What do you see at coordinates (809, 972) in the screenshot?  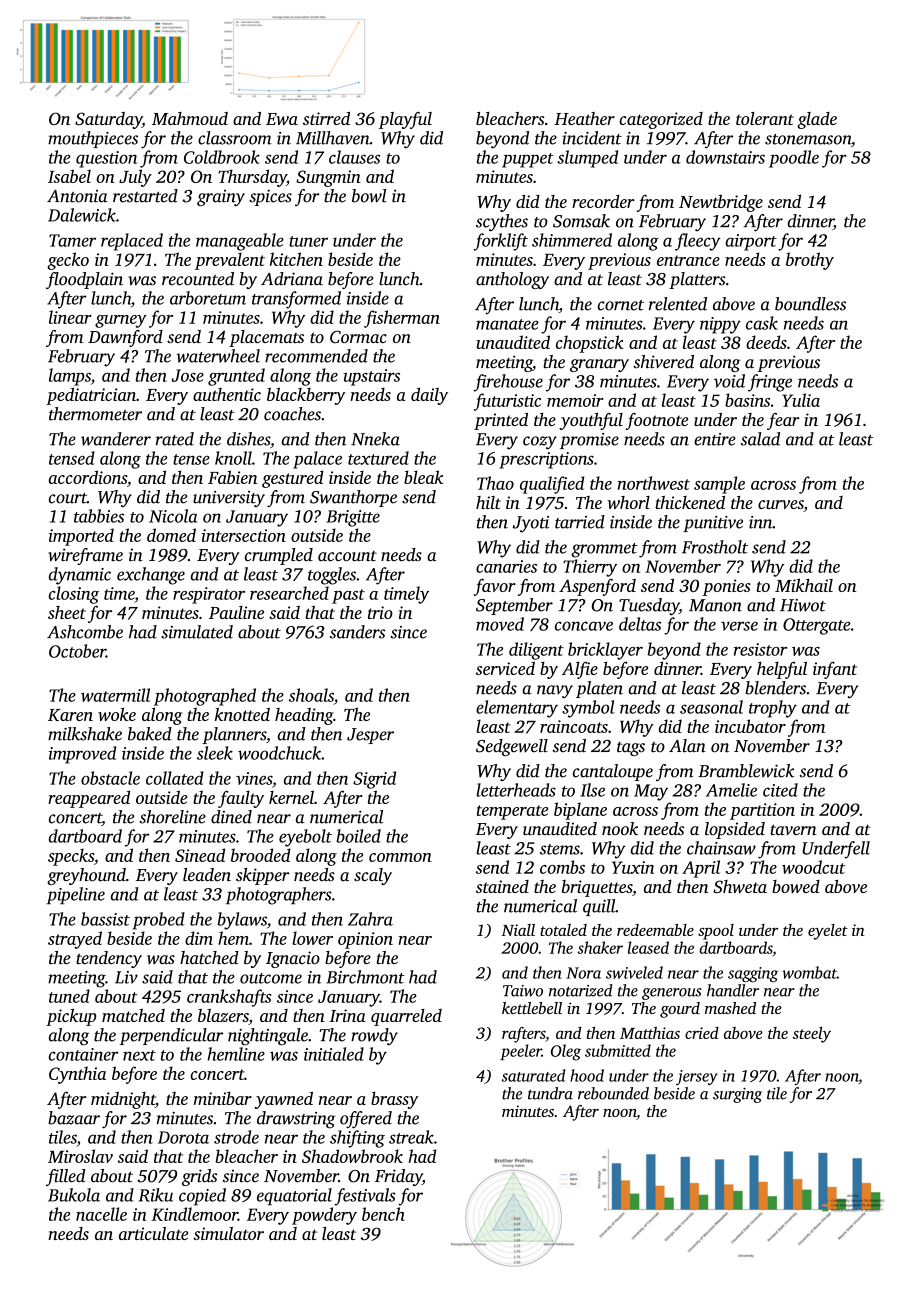 I see `wombat` at bounding box center [809, 972].
